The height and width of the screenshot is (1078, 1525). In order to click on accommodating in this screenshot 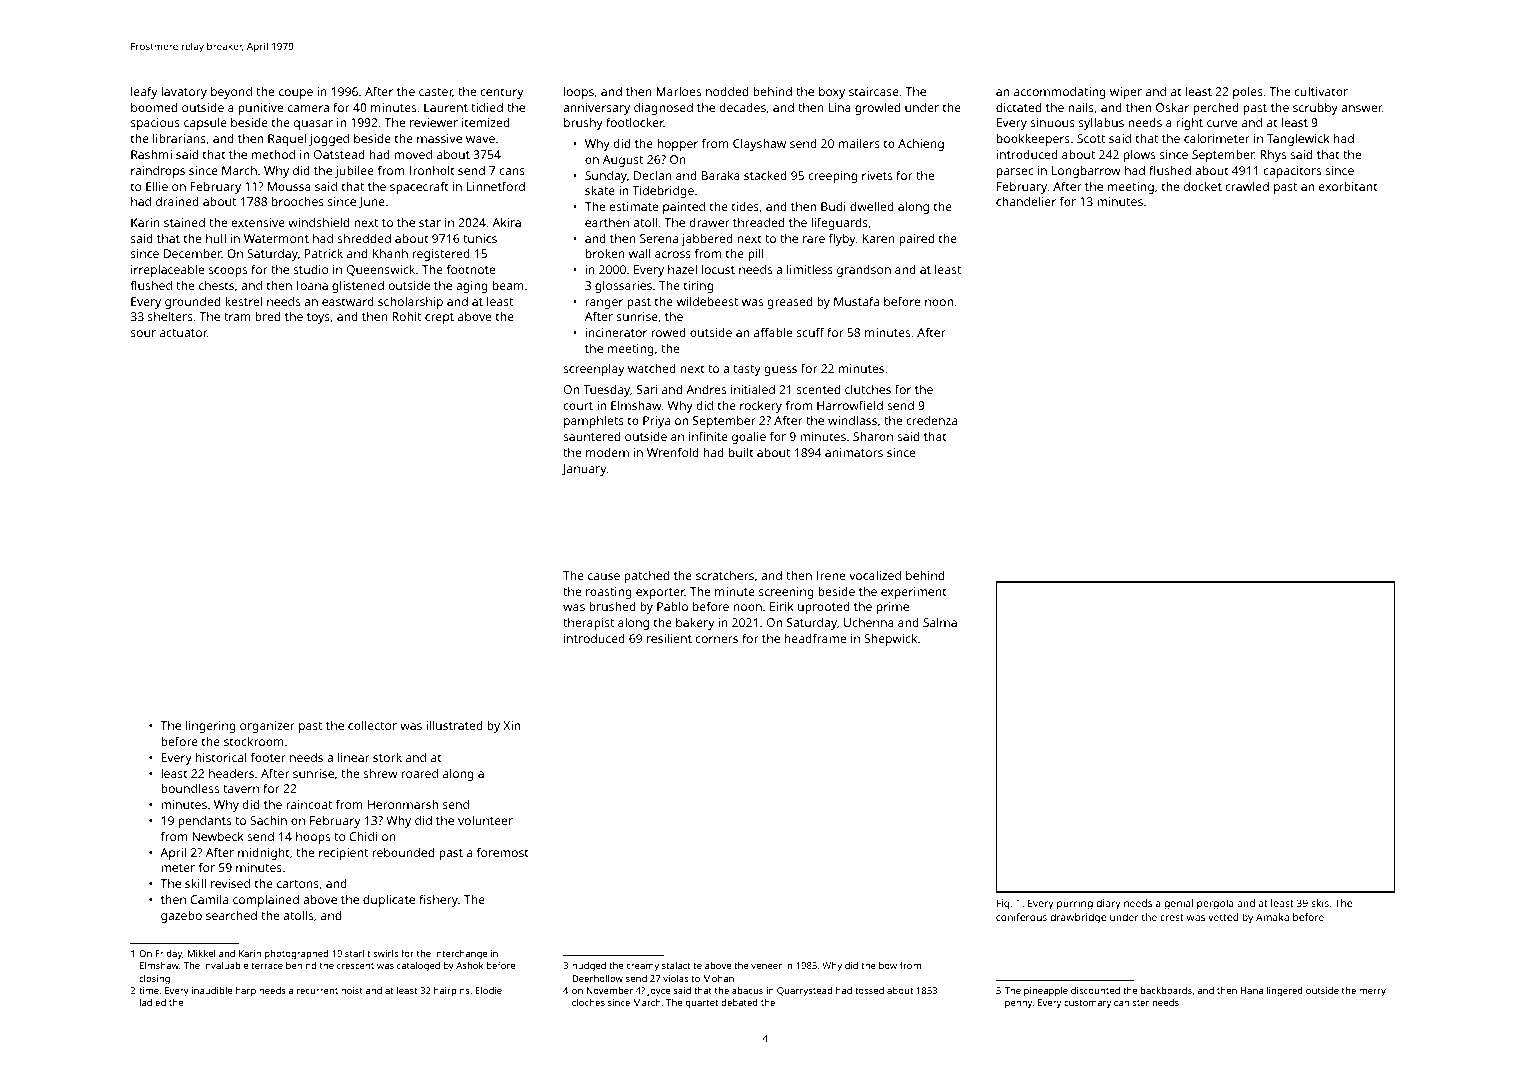, I will do `click(1060, 92)`.
